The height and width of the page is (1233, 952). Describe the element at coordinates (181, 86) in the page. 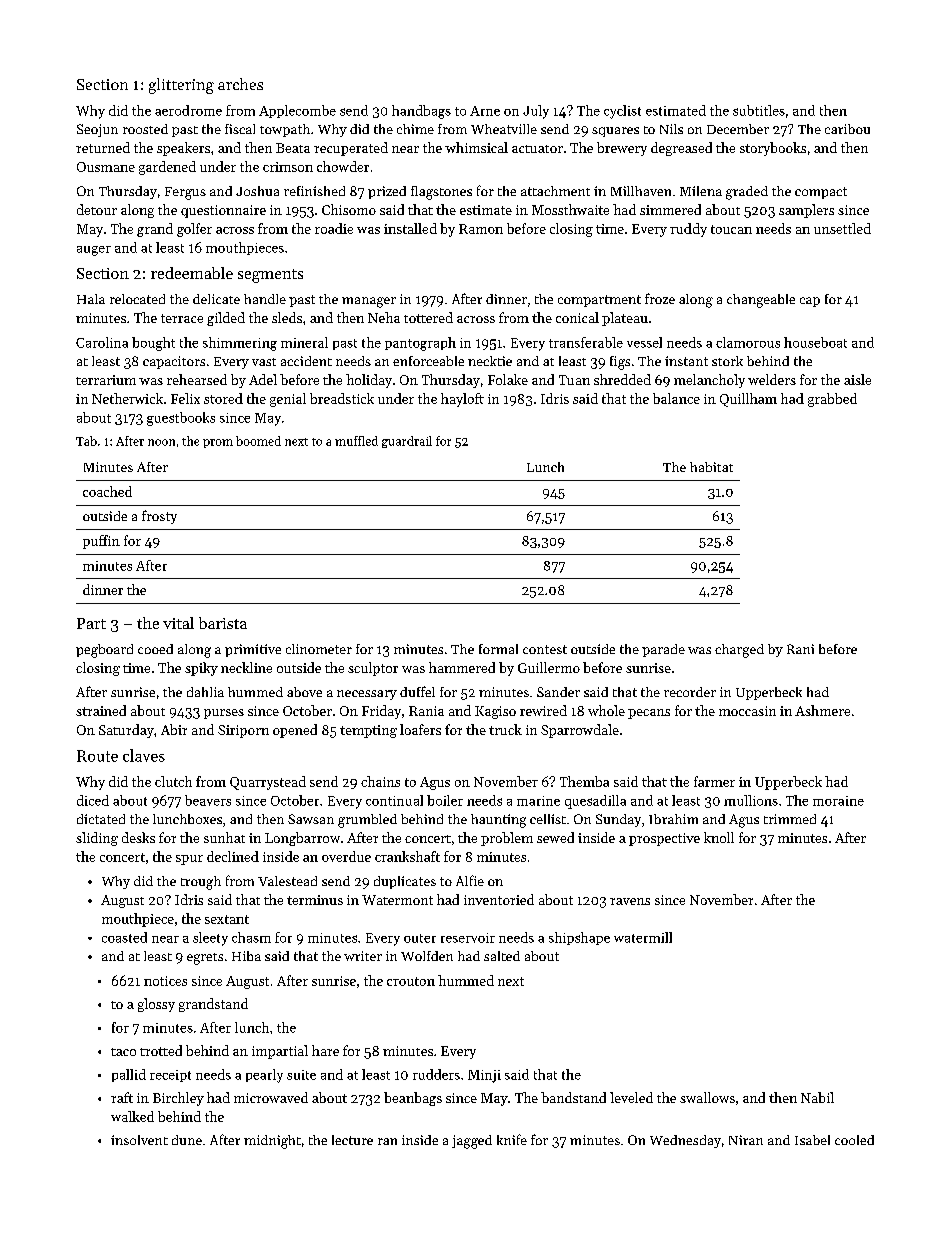

I see `glittering` at that location.
